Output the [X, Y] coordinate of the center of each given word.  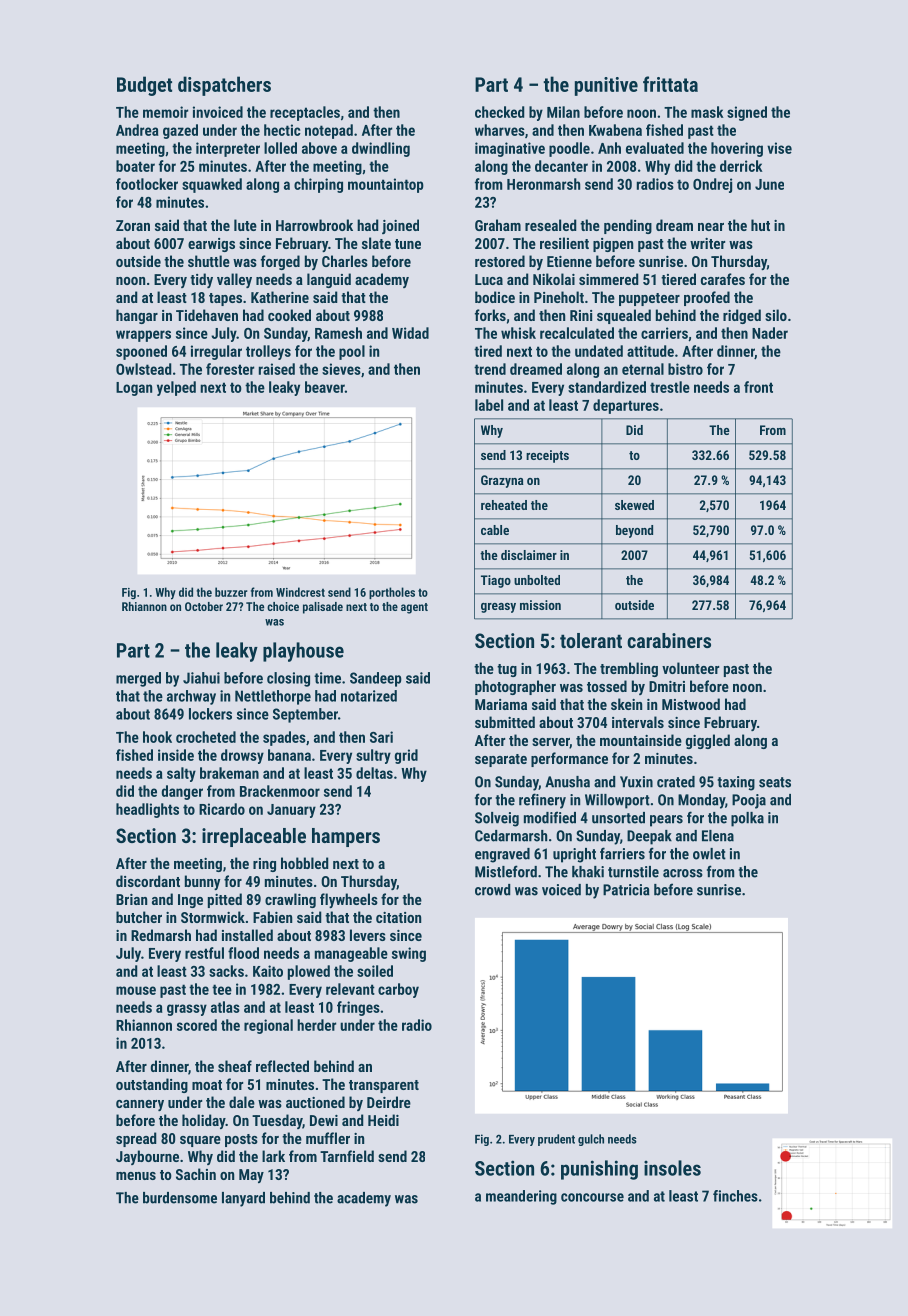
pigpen [613, 245]
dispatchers [224, 86]
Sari [381, 737]
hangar [137, 316]
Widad [410, 333]
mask [707, 112]
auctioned [315, 1102]
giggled [708, 741]
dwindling [381, 149]
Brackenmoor [280, 791]
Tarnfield [347, 1156]
